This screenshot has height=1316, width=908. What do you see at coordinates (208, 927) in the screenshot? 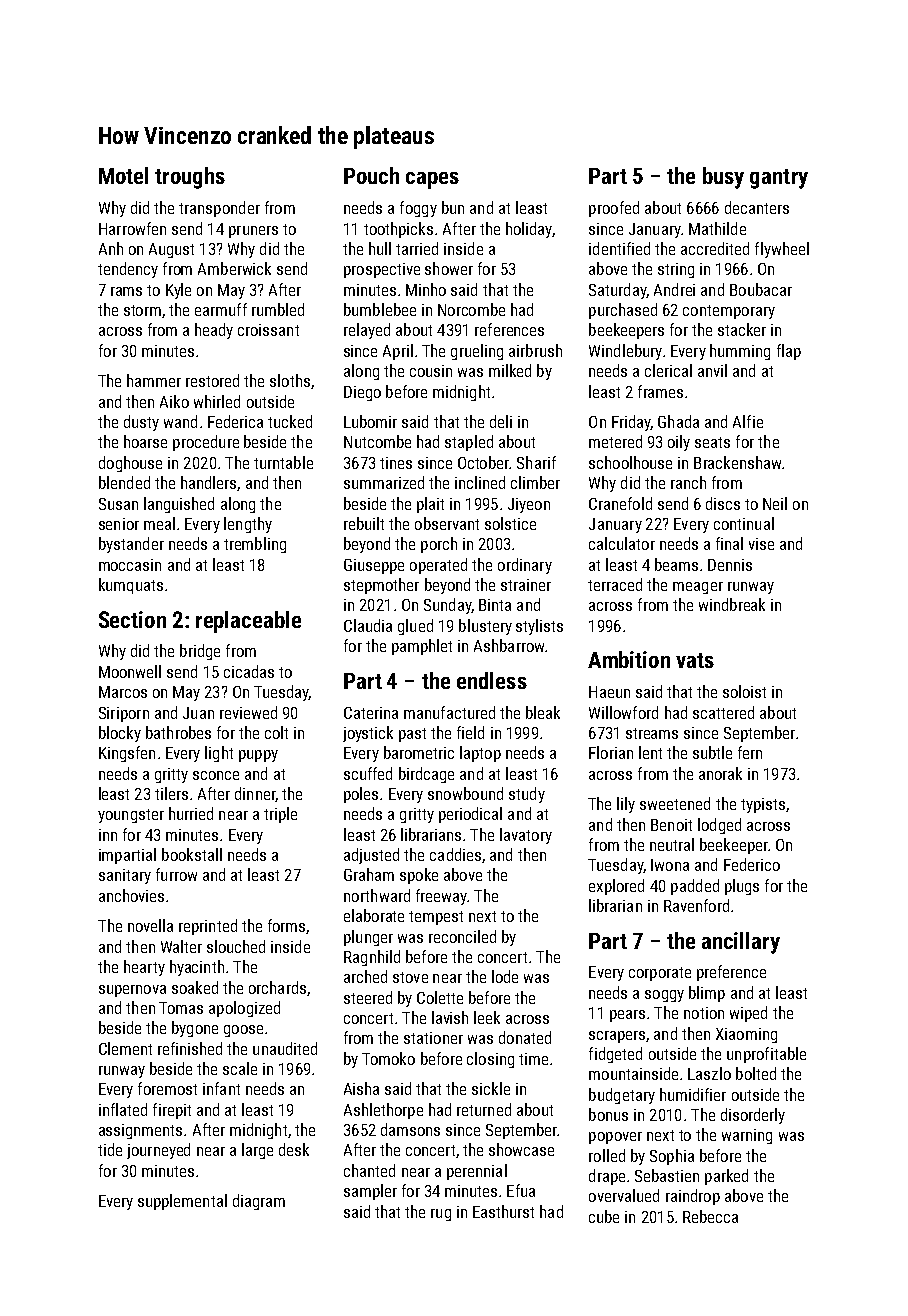
I see `reprinted` at bounding box center [208, 927].
